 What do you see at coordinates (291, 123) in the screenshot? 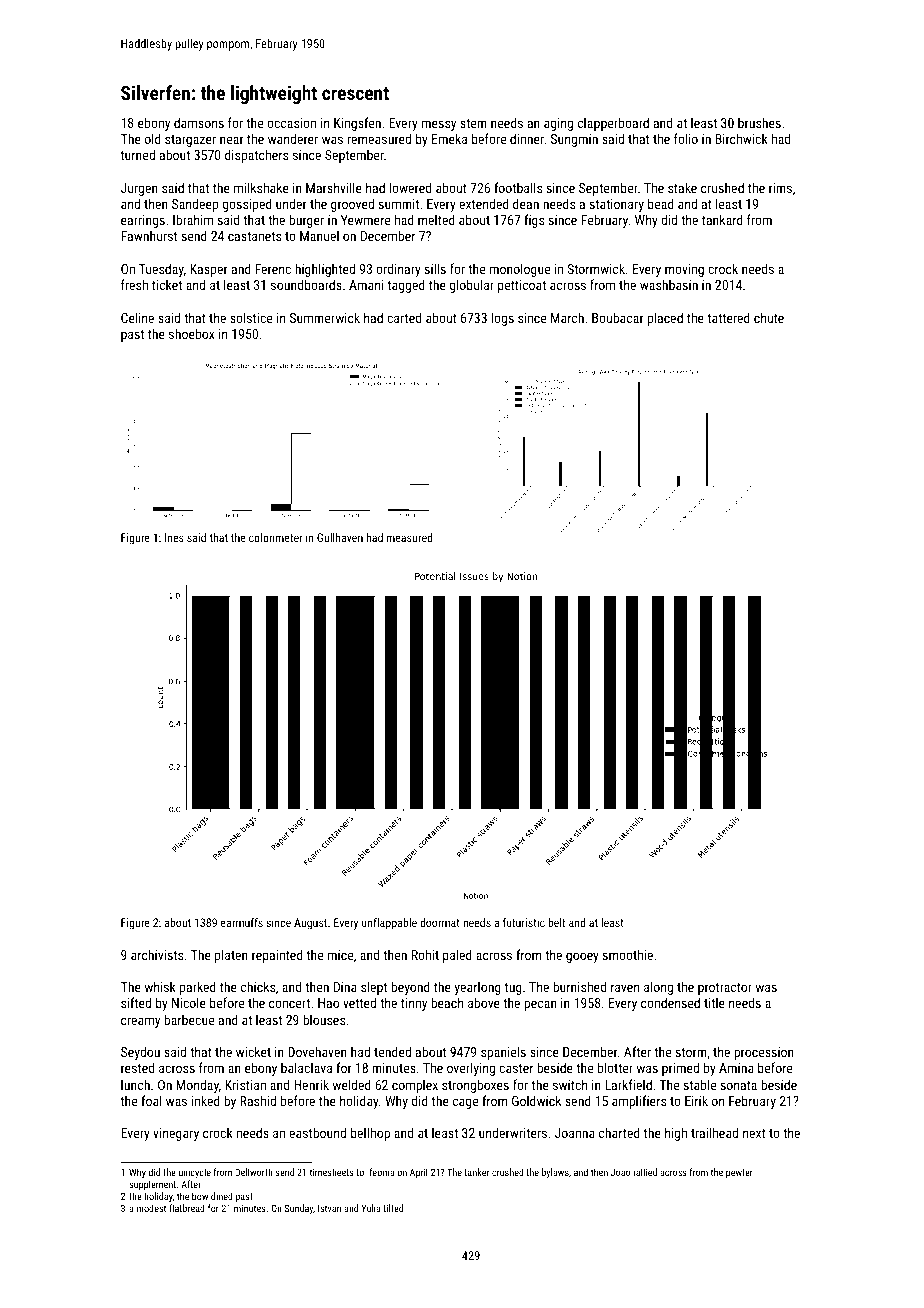
I see `occasion` at bounding box center [291, 123].
